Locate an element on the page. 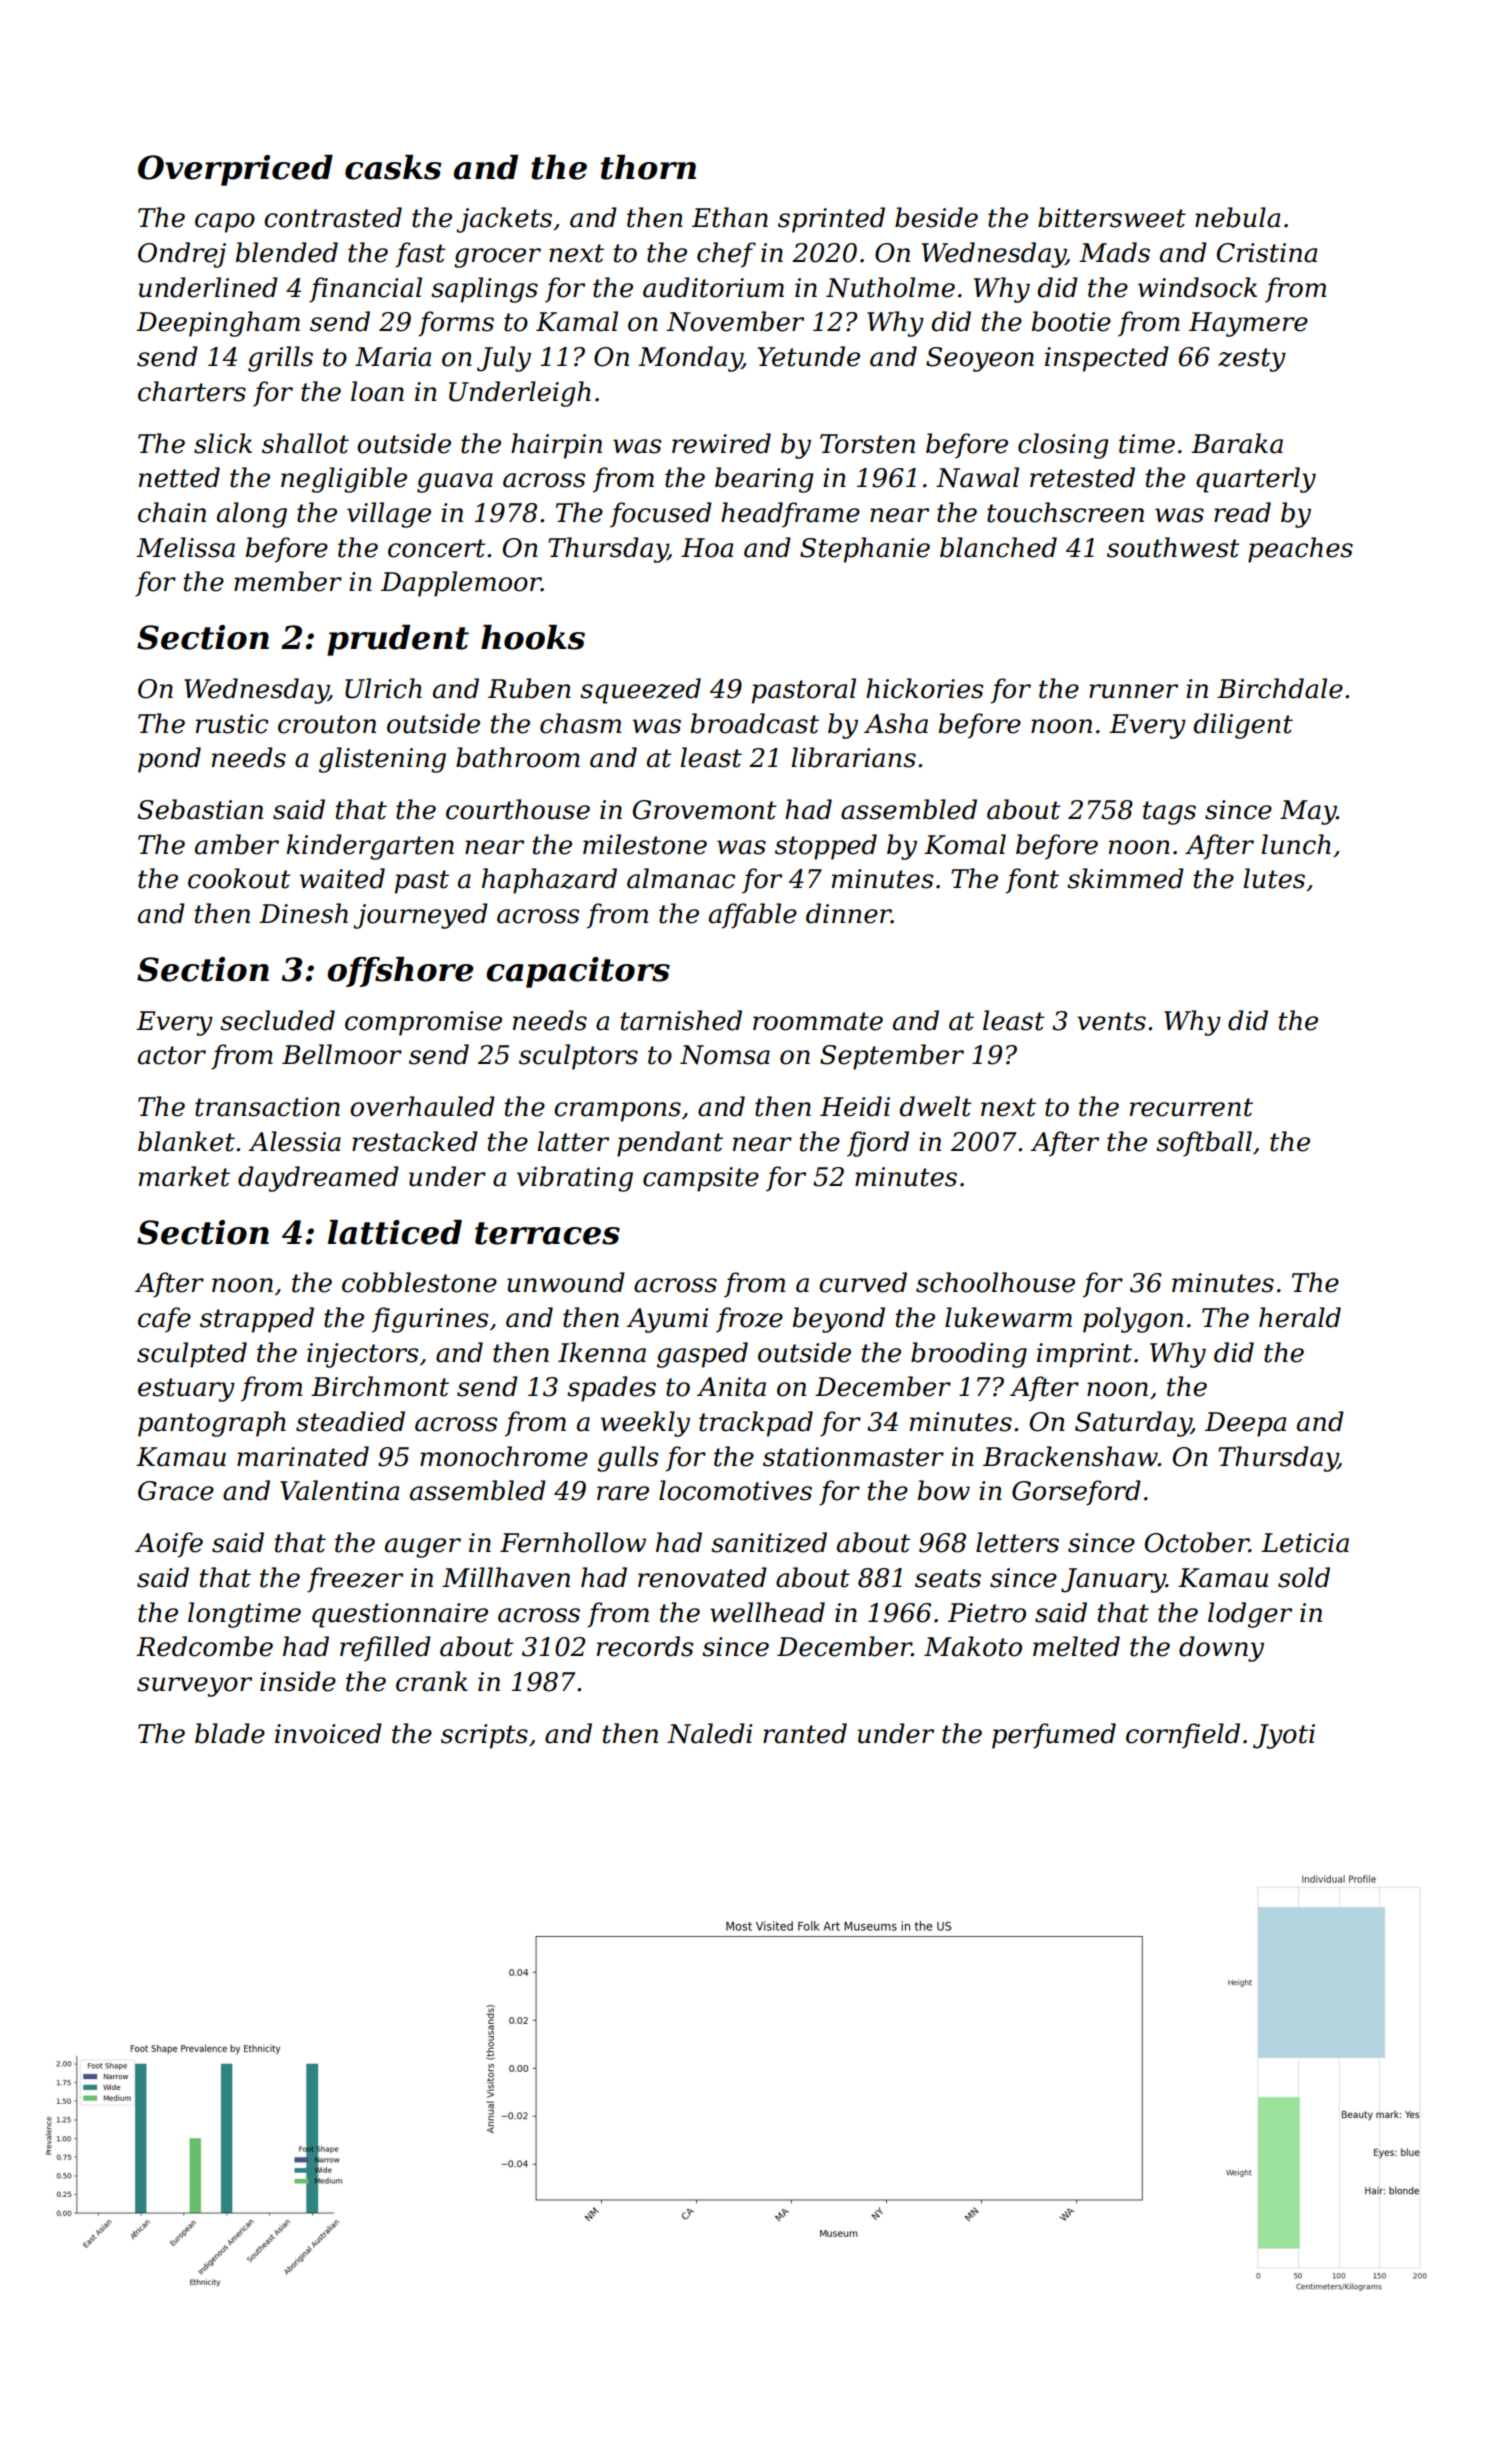  inspected is located at coordinates (1107, 359).
